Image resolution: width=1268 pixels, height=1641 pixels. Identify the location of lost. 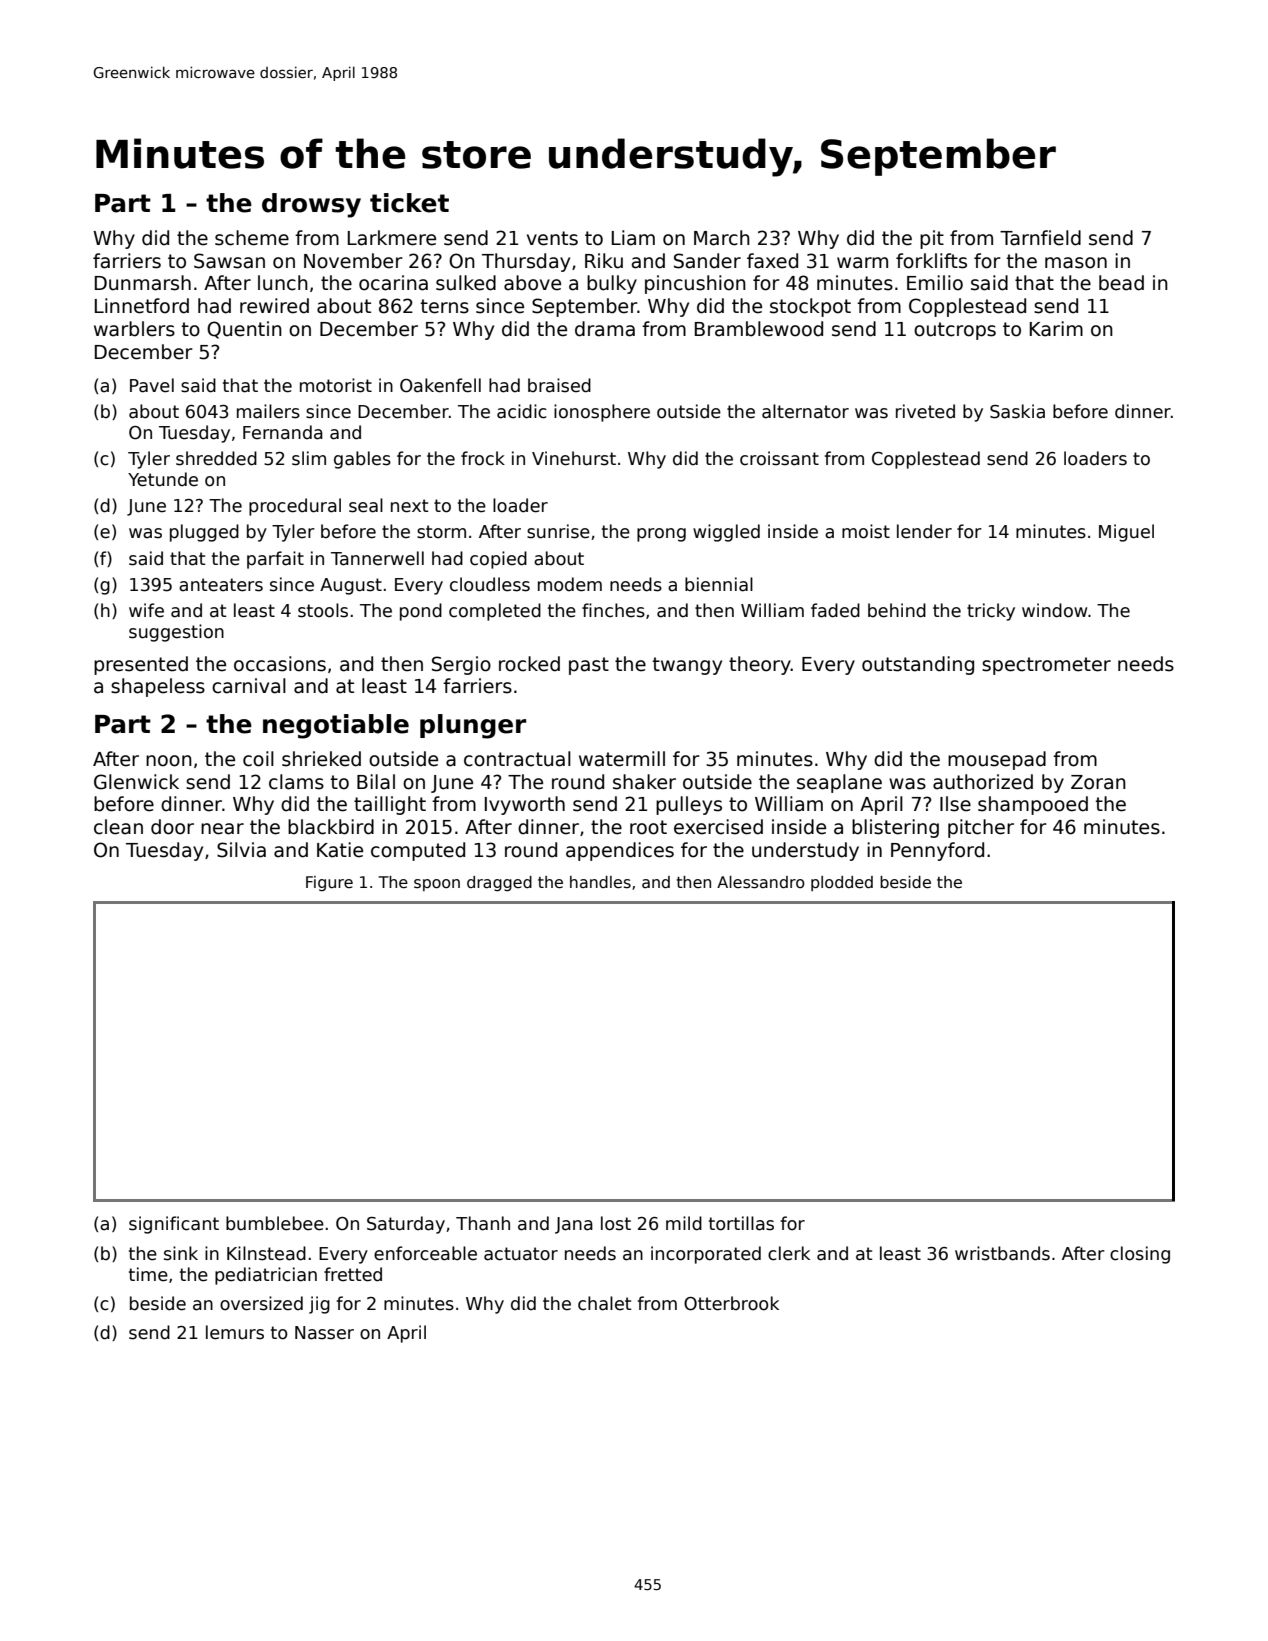
(616, 1223).
